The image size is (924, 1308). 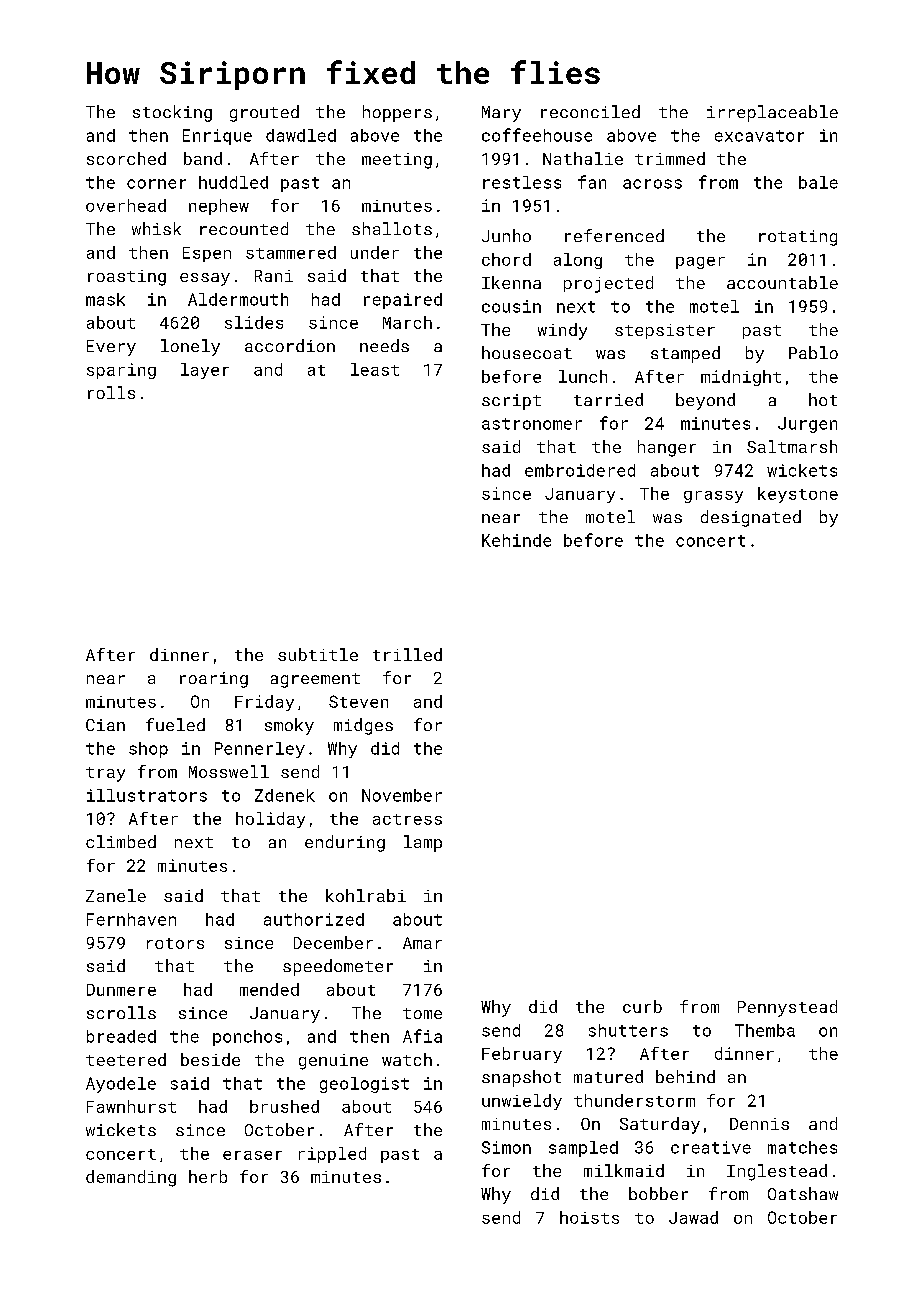 What do you see at coordinates (214, 680) in the page?
I see `roaring` at bounding box center [214, 680].
